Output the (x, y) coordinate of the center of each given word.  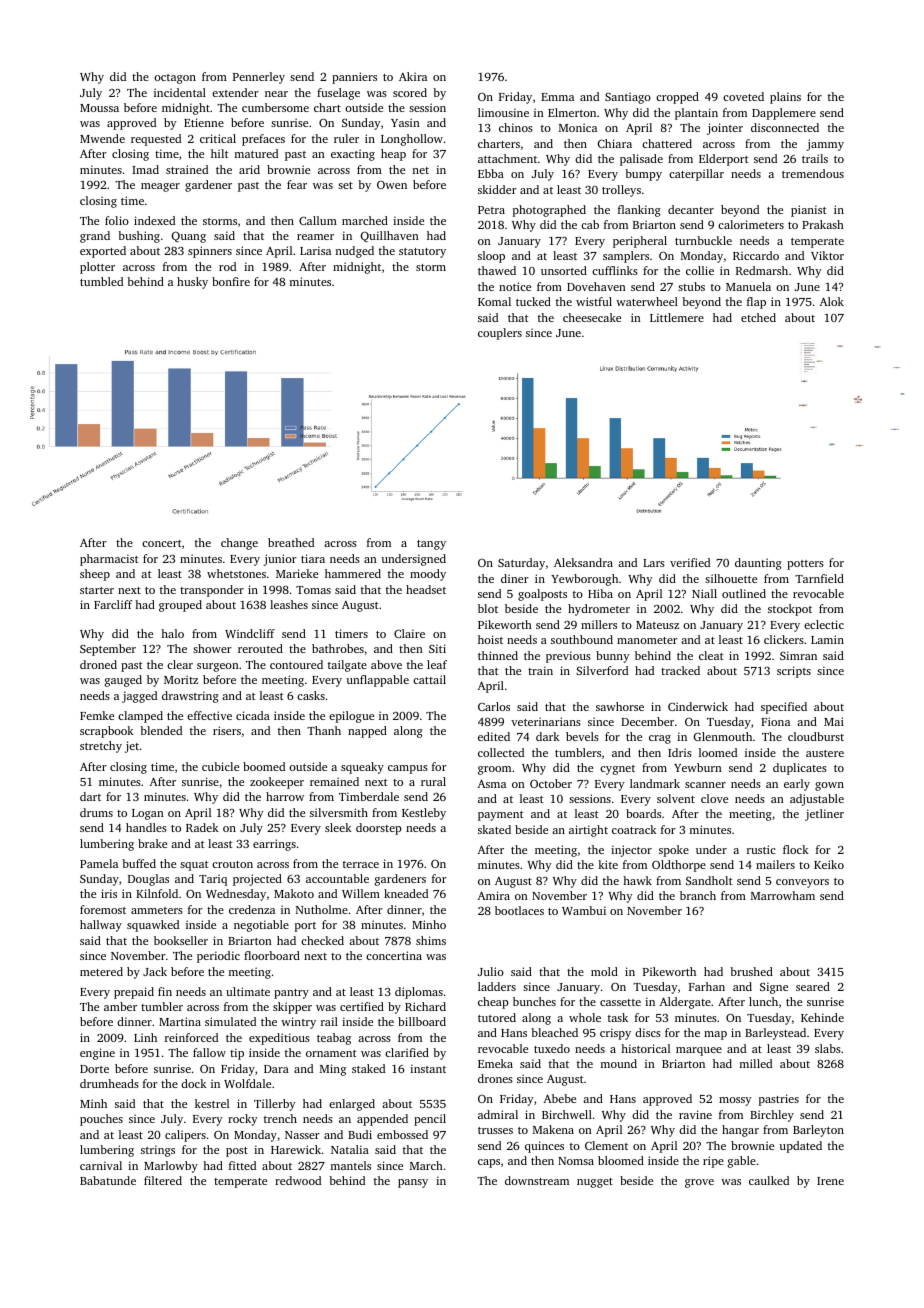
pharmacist (109, 560)
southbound (582, 639)
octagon (175, 79)
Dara (276, 1069)
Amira (494, 895)
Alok (832, 301)
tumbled (101, 281)
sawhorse (620, 706)
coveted (743, 96)
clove (714, 798)
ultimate (248, 991)
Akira (413, 76)
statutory (422, 253)
